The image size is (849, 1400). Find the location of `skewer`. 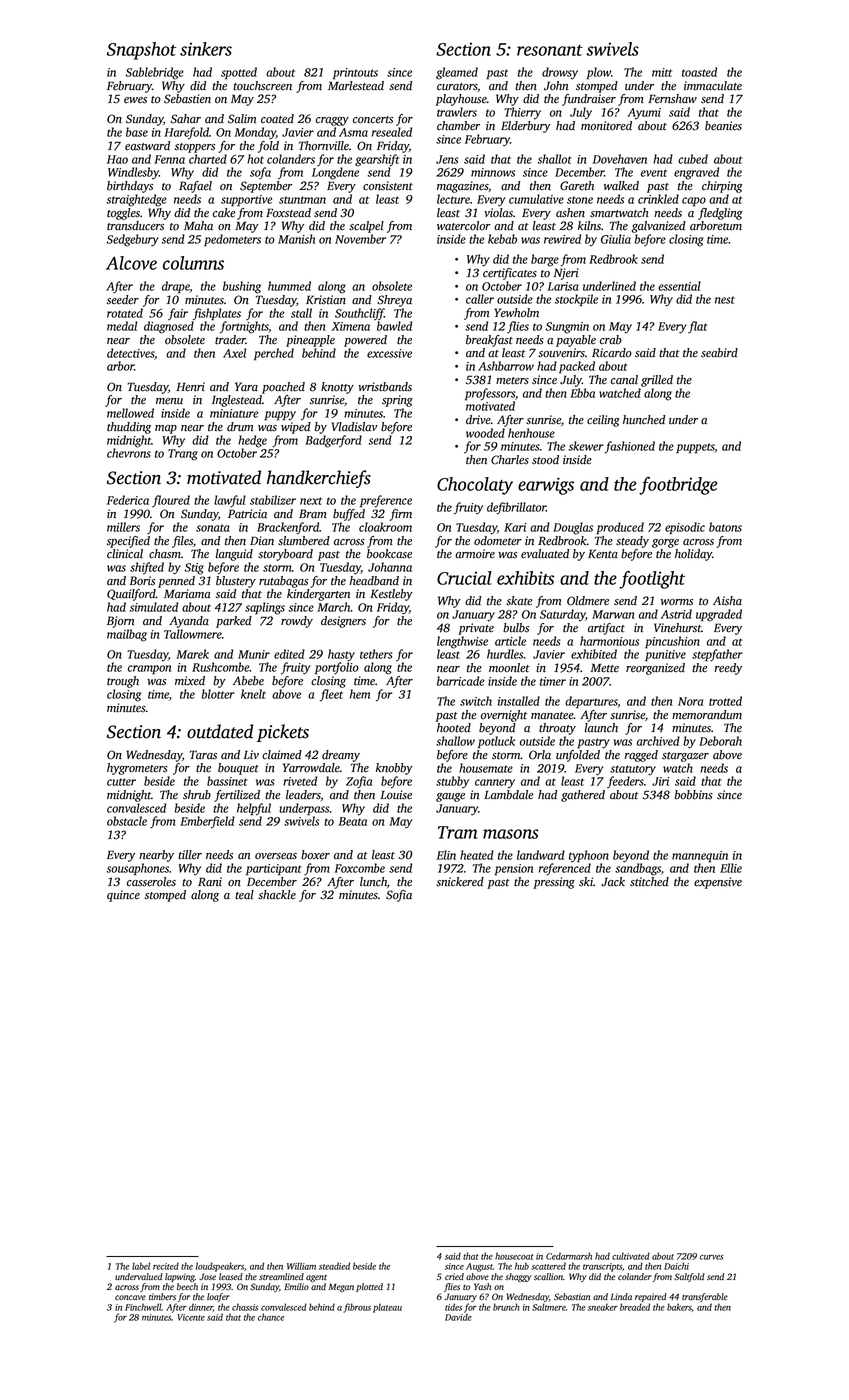

skewer is located at coordinates (586, 446).
